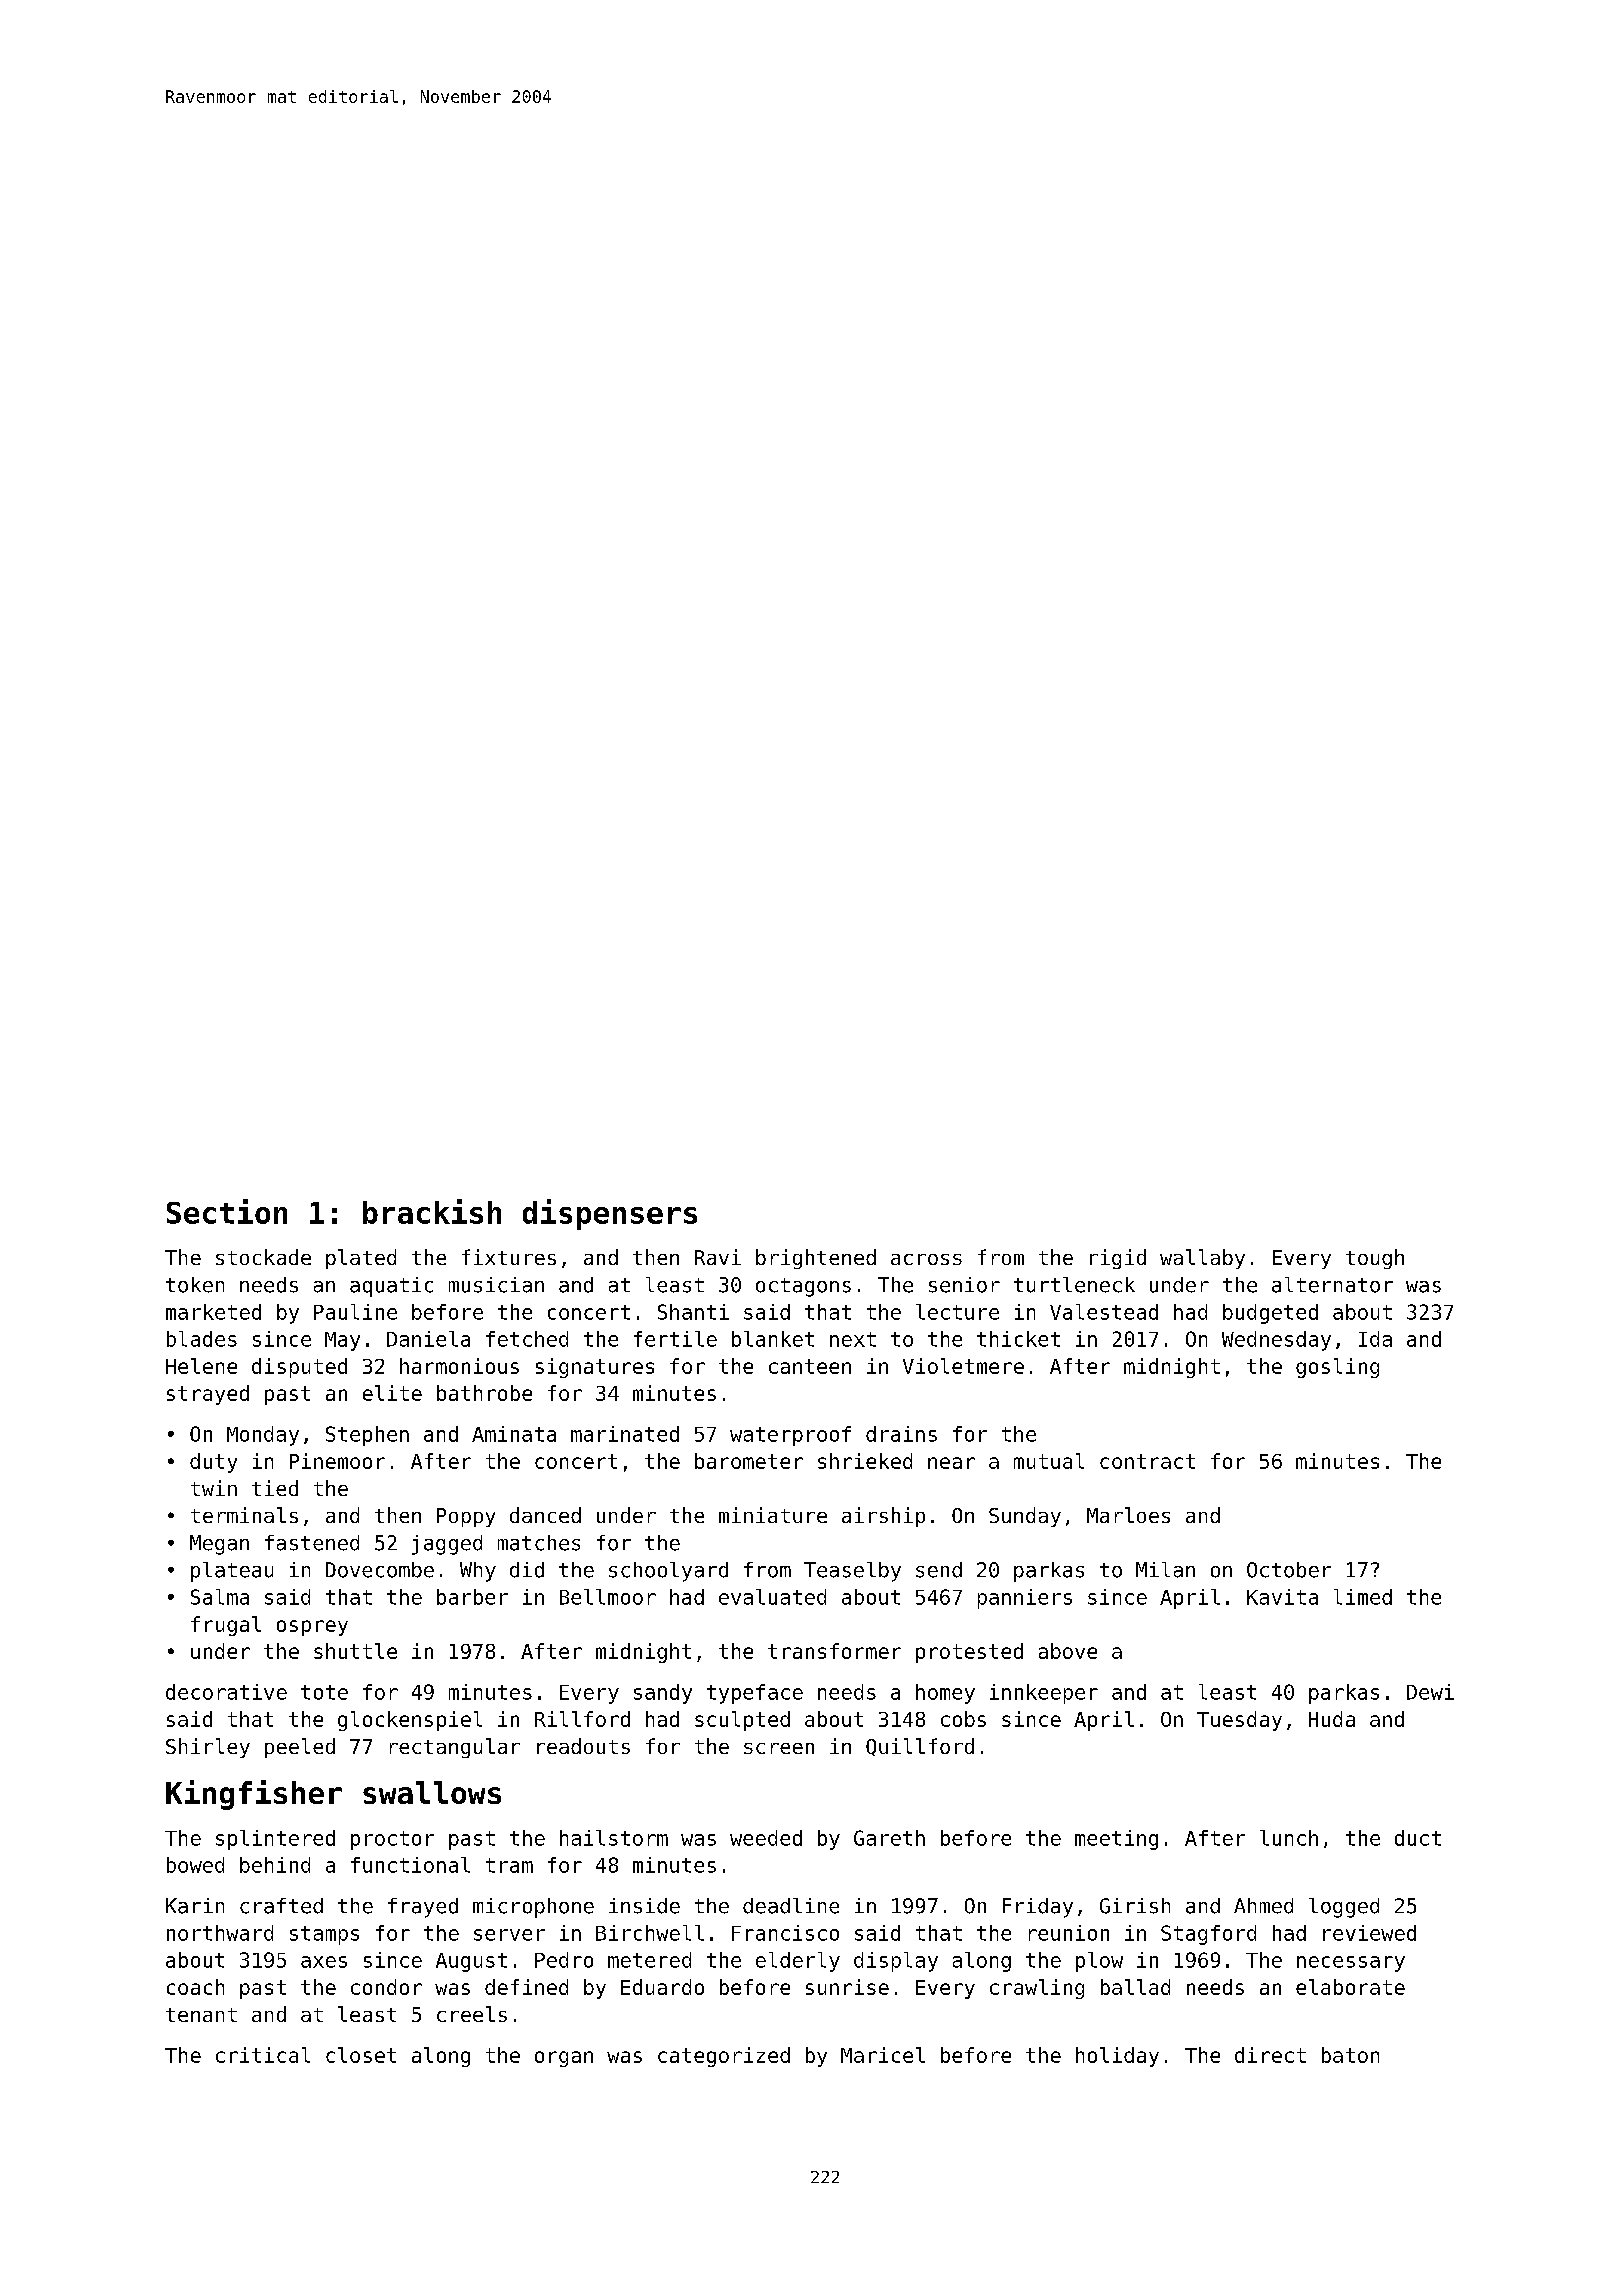 The width and height of the document is (1620, 2292). Describe the element at coordinates (610, 1214) in the document. I see `dispensers` at that location.
